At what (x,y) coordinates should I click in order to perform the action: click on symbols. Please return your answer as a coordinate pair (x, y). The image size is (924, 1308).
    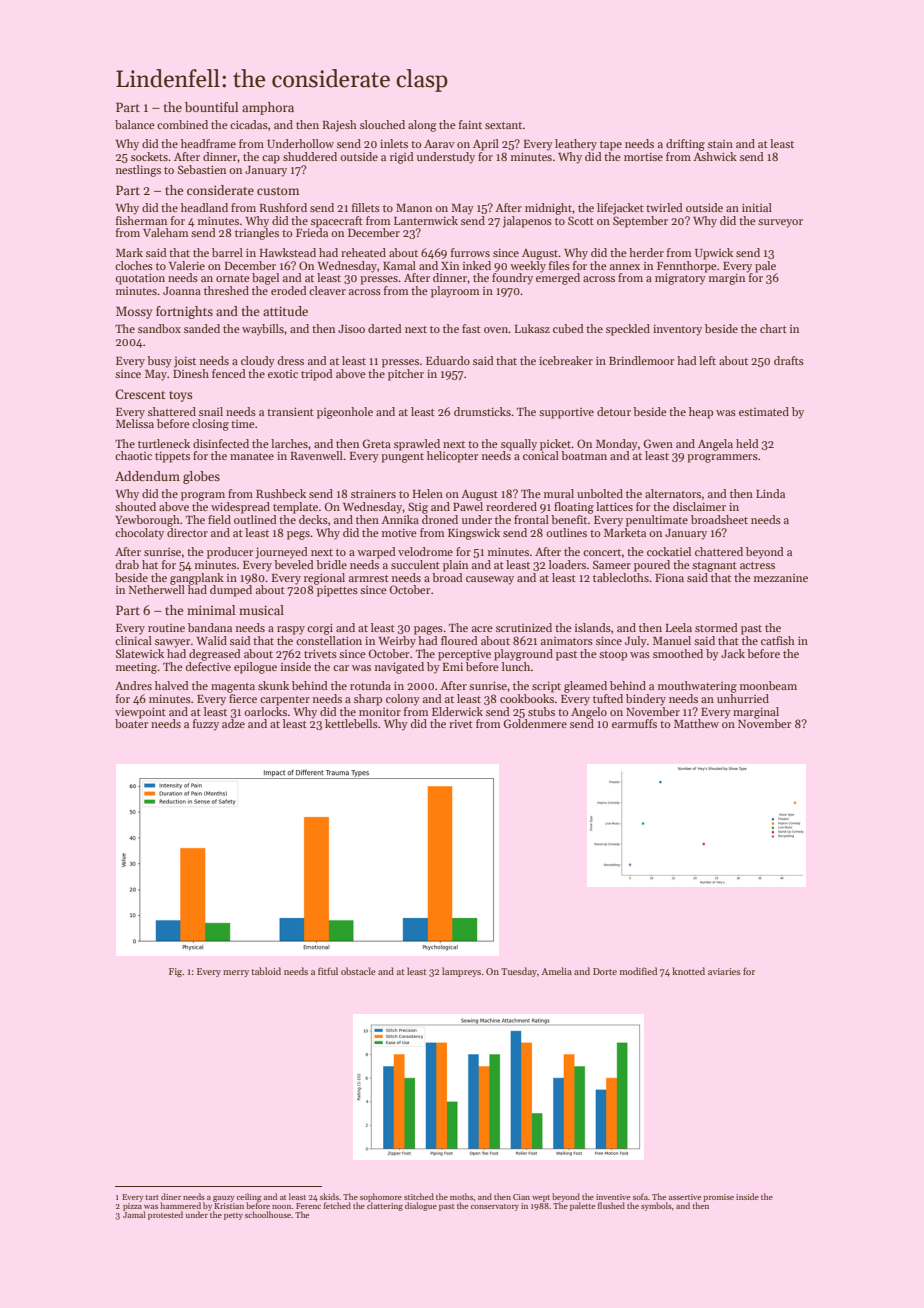
    Looking at the image, I should click on (656, 1206).
